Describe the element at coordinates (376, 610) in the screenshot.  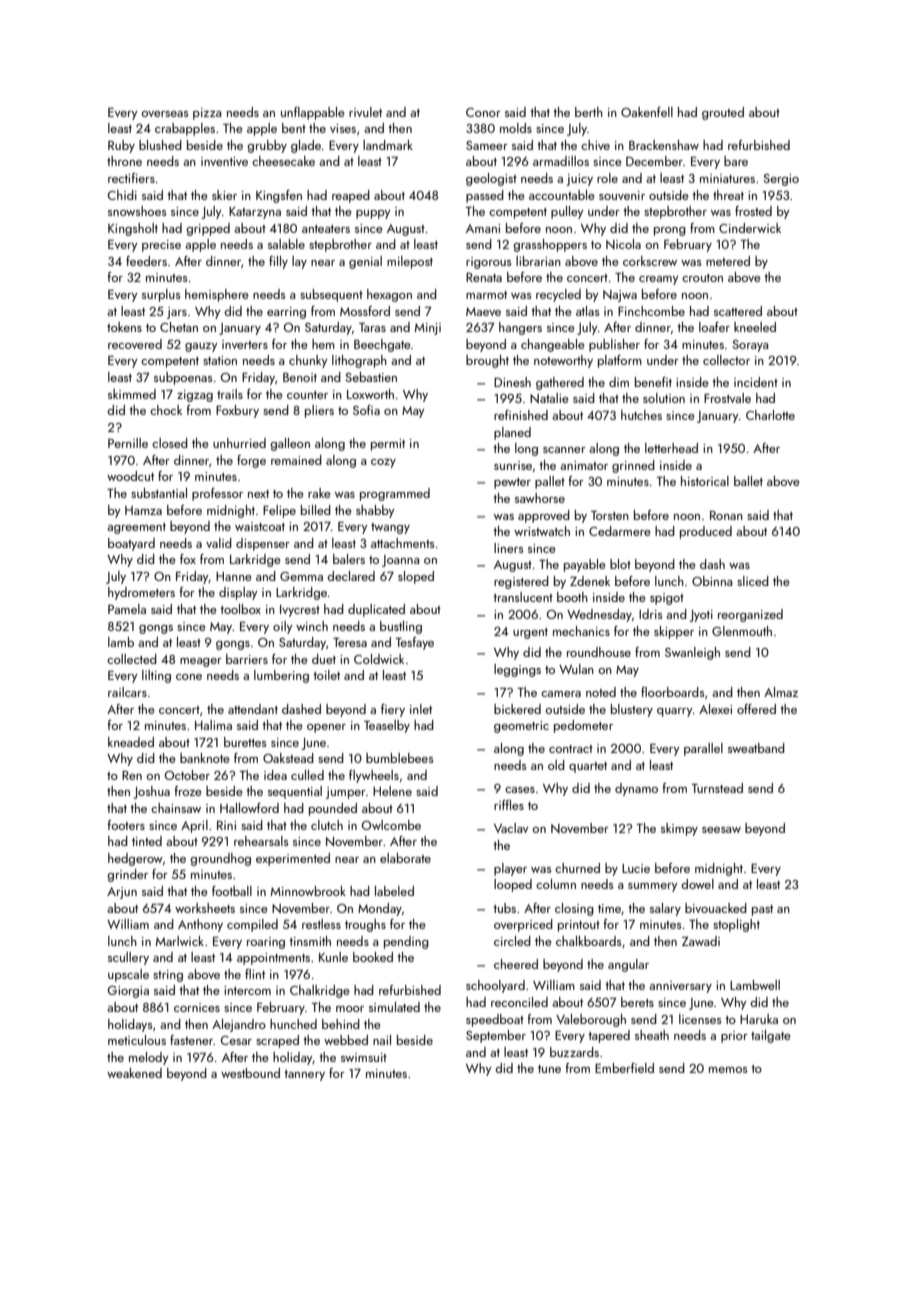
I see `duplicated` at that location.
